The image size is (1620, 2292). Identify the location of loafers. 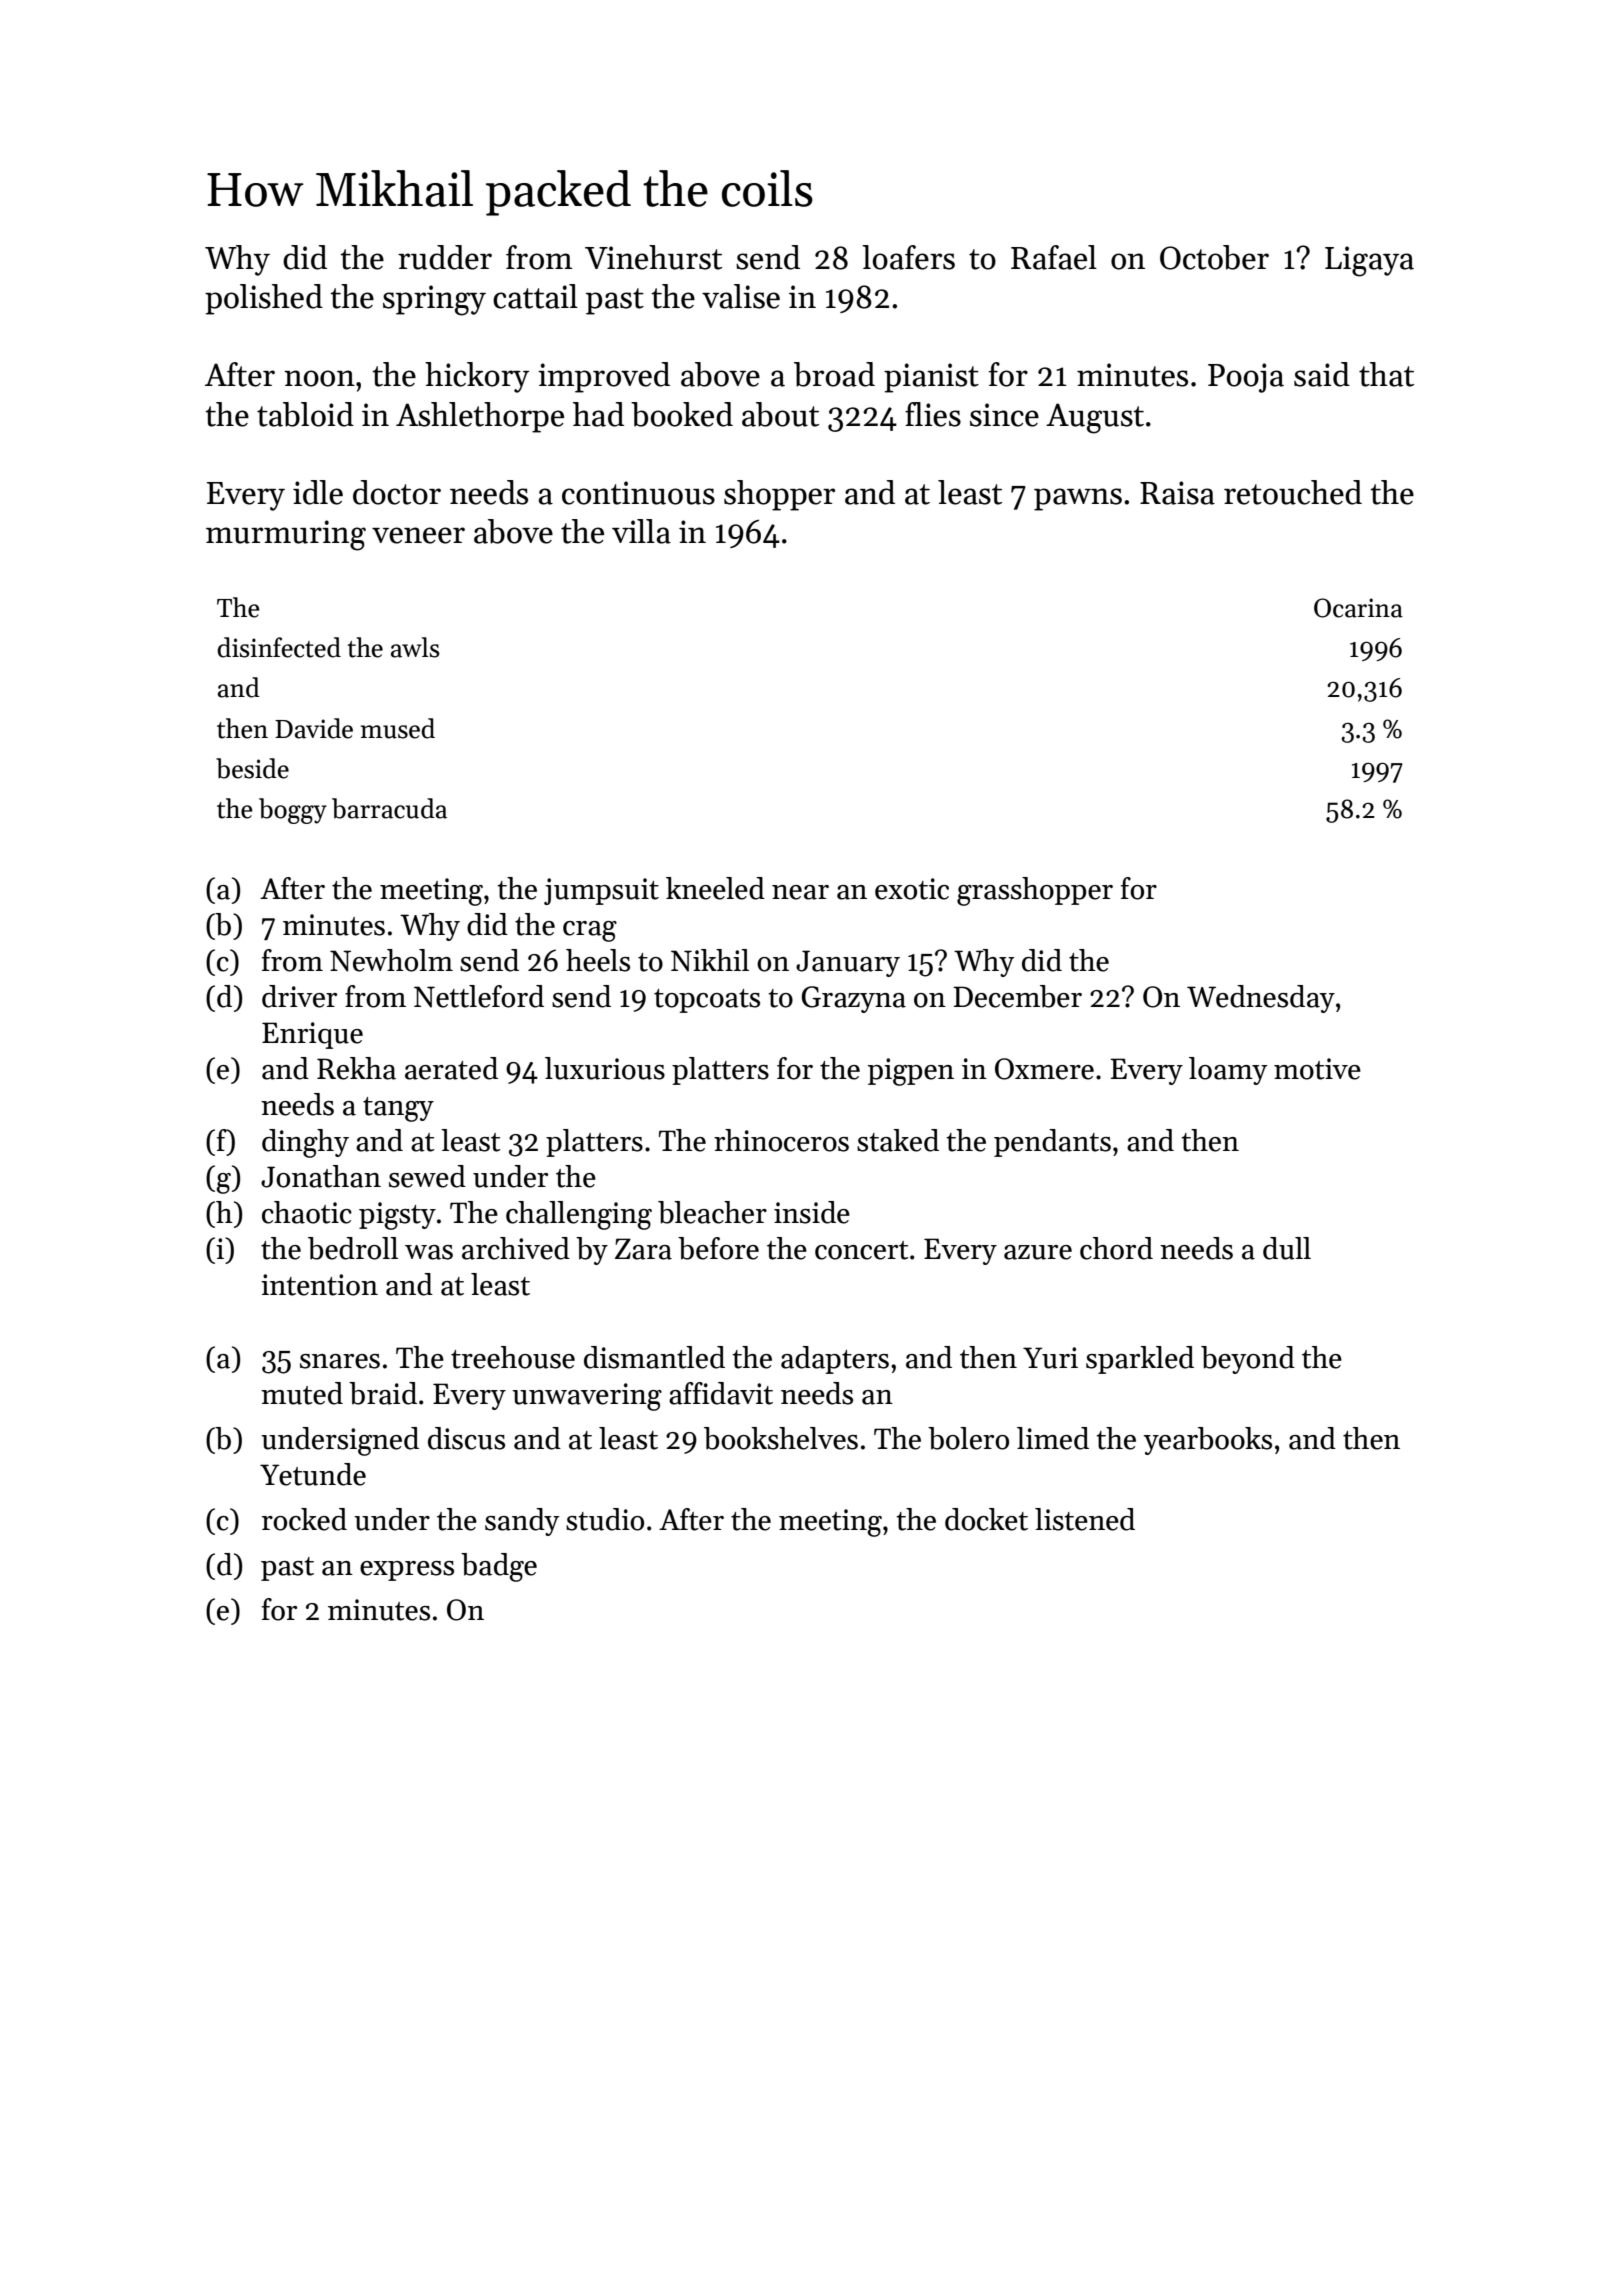
(908, 257).
